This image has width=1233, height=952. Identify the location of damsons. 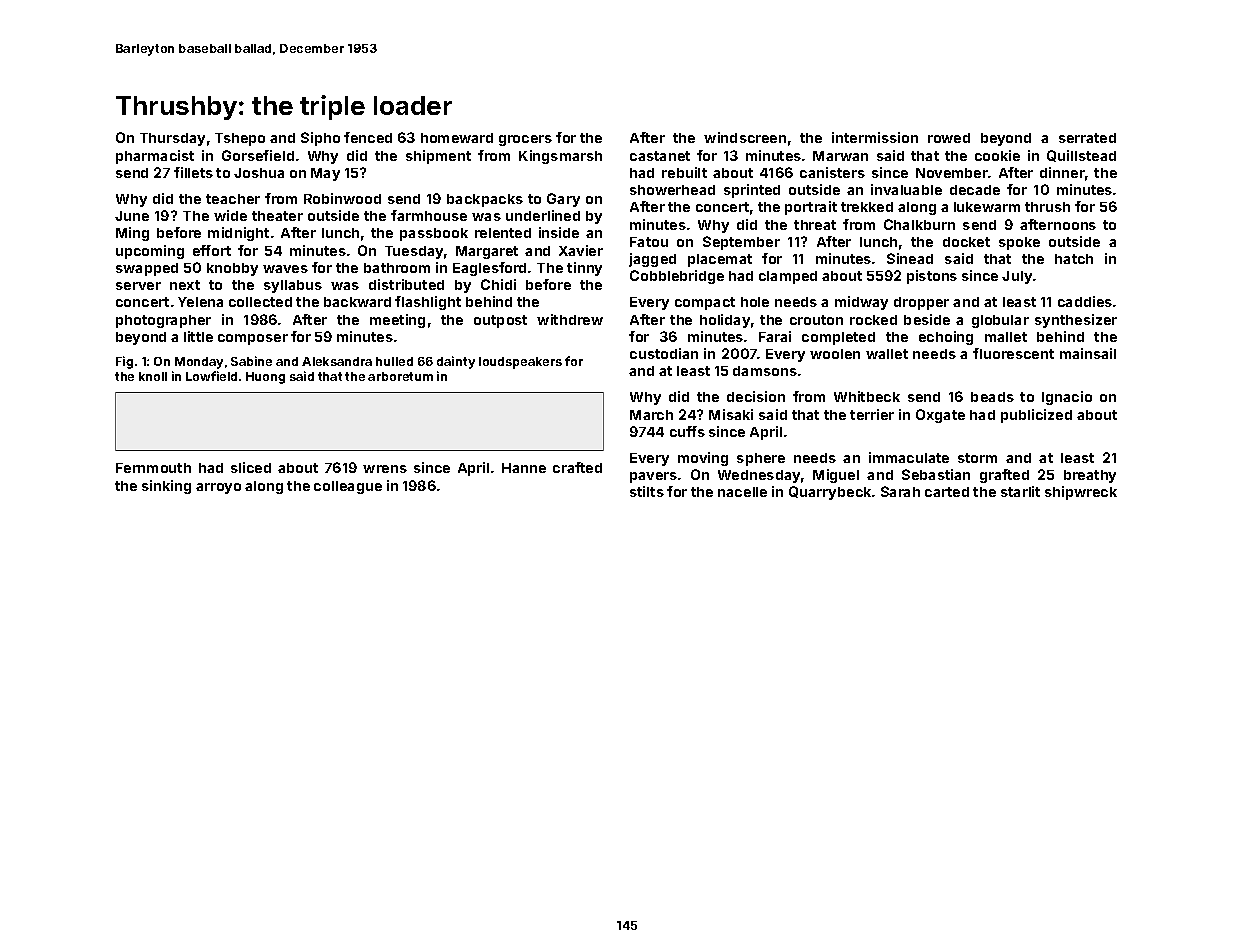
(765, 371).
